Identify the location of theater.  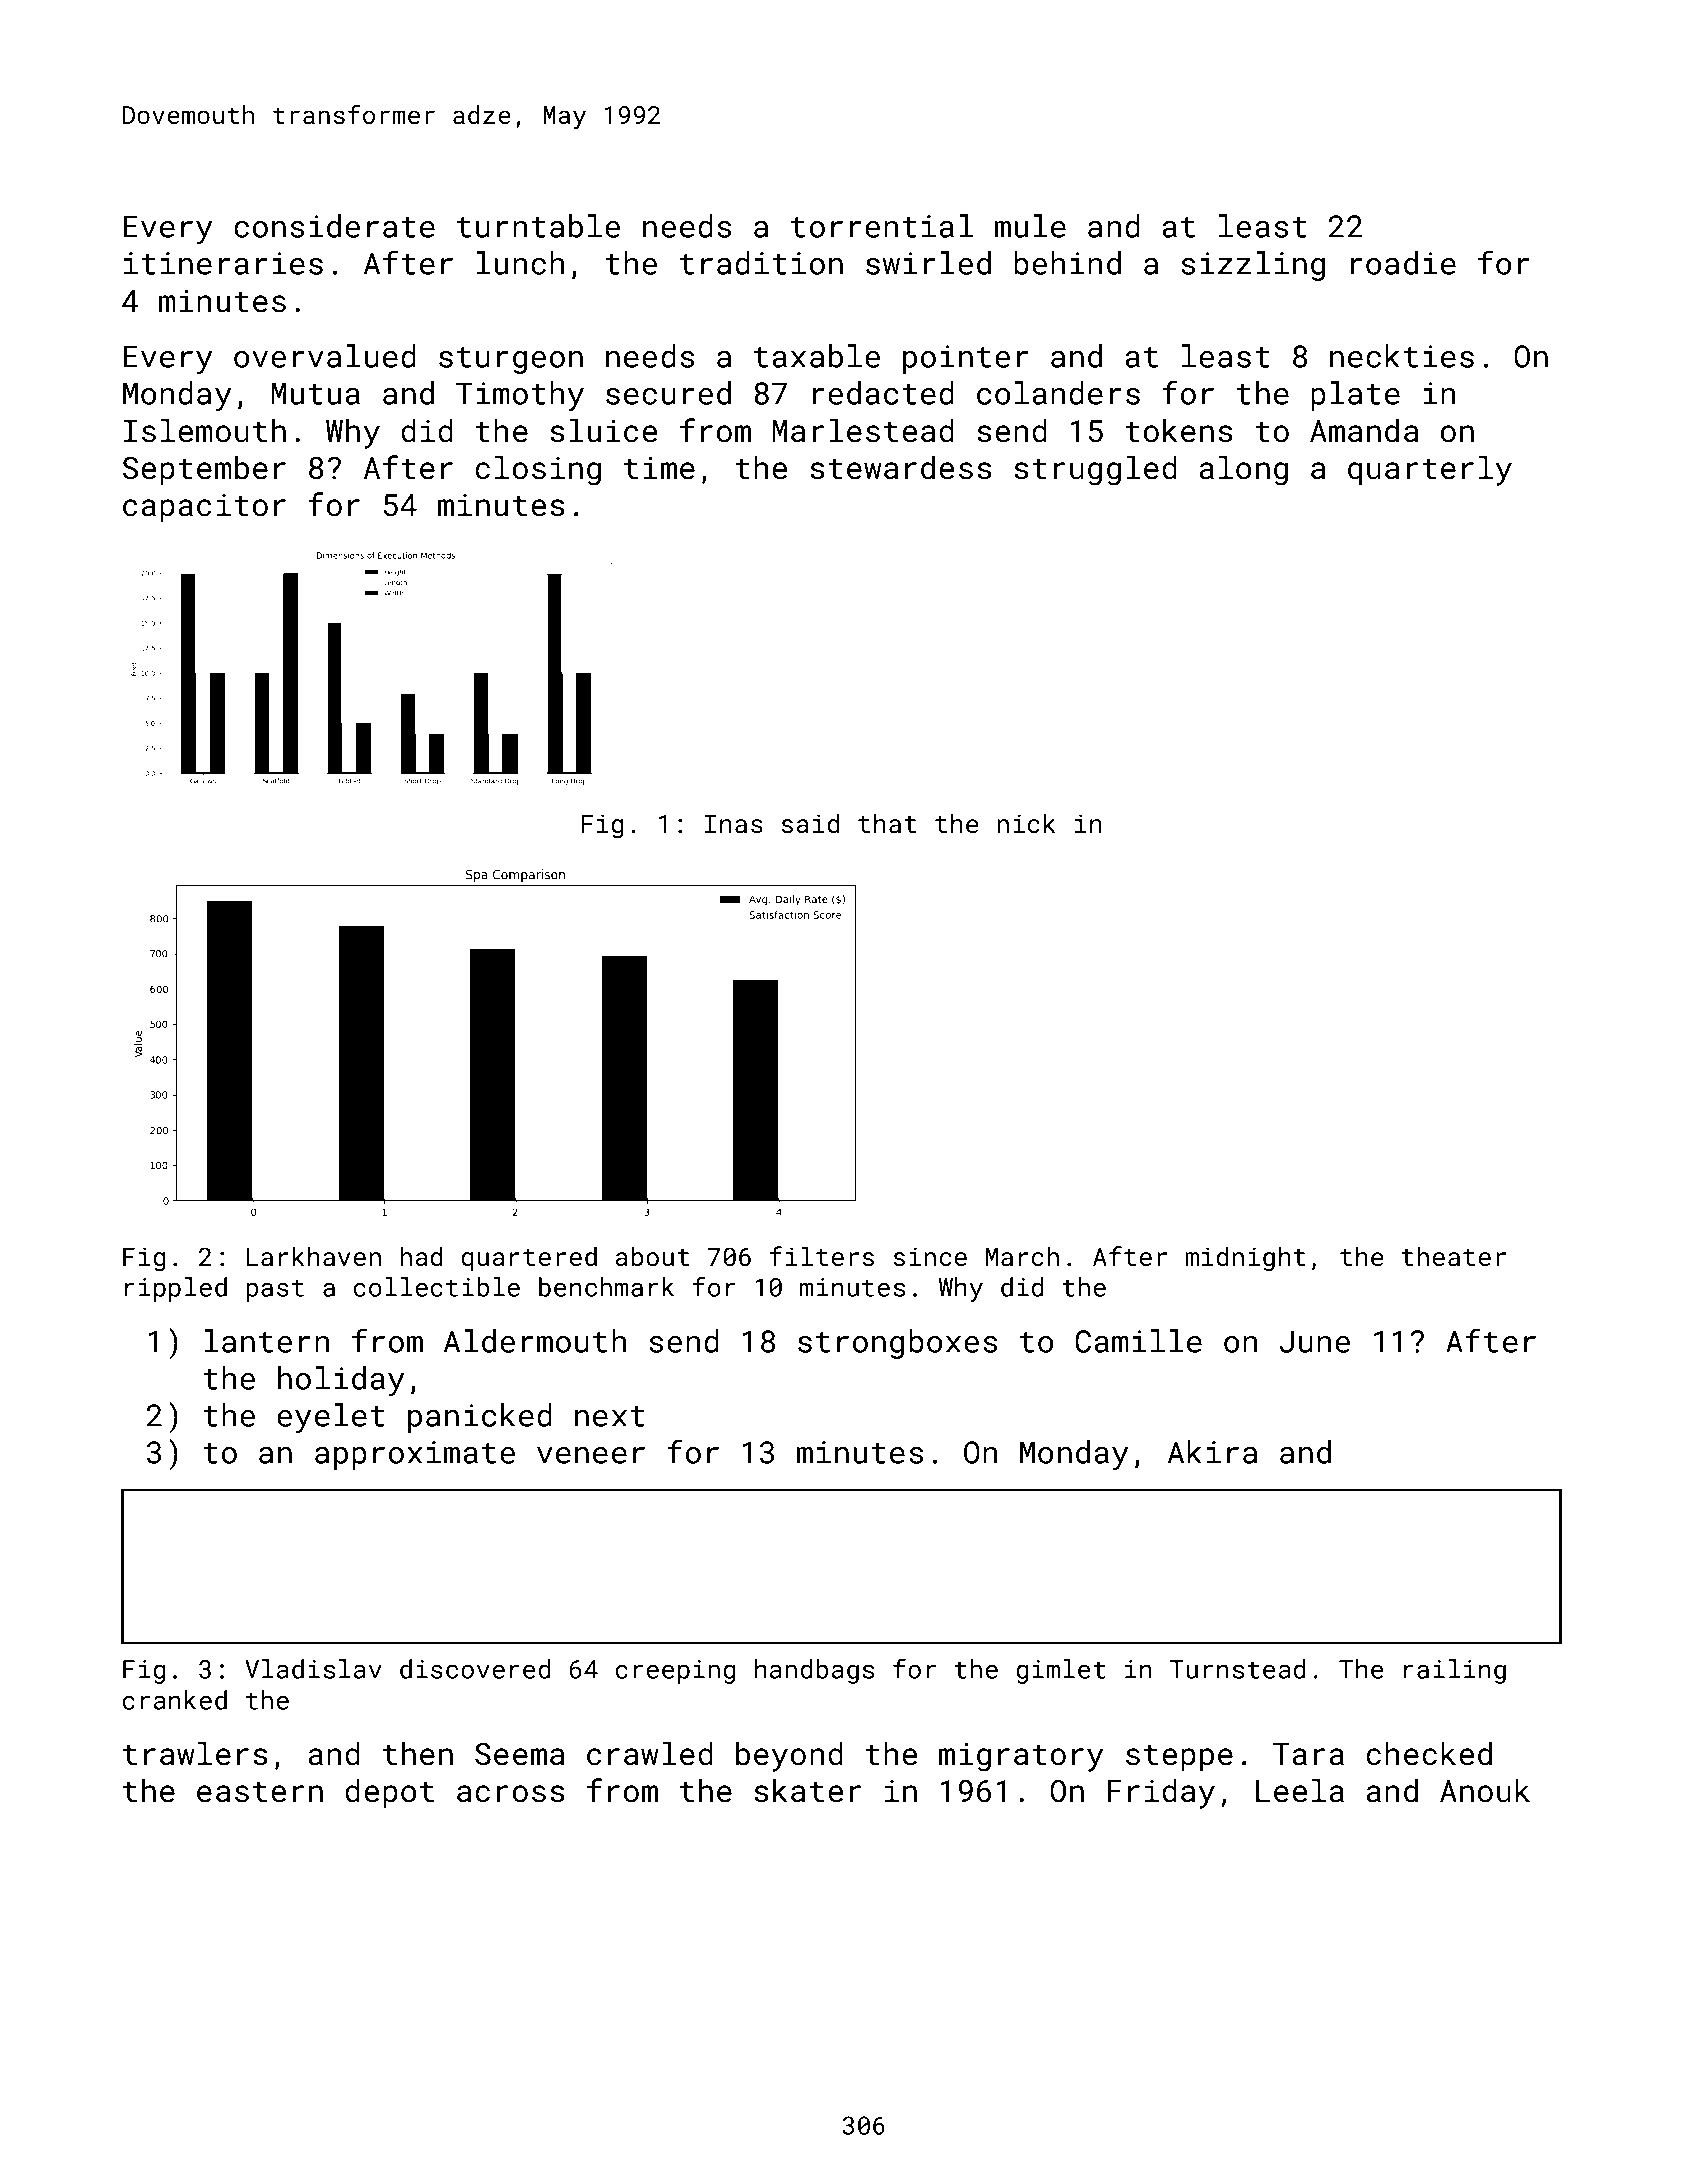
(1454, 1256).
